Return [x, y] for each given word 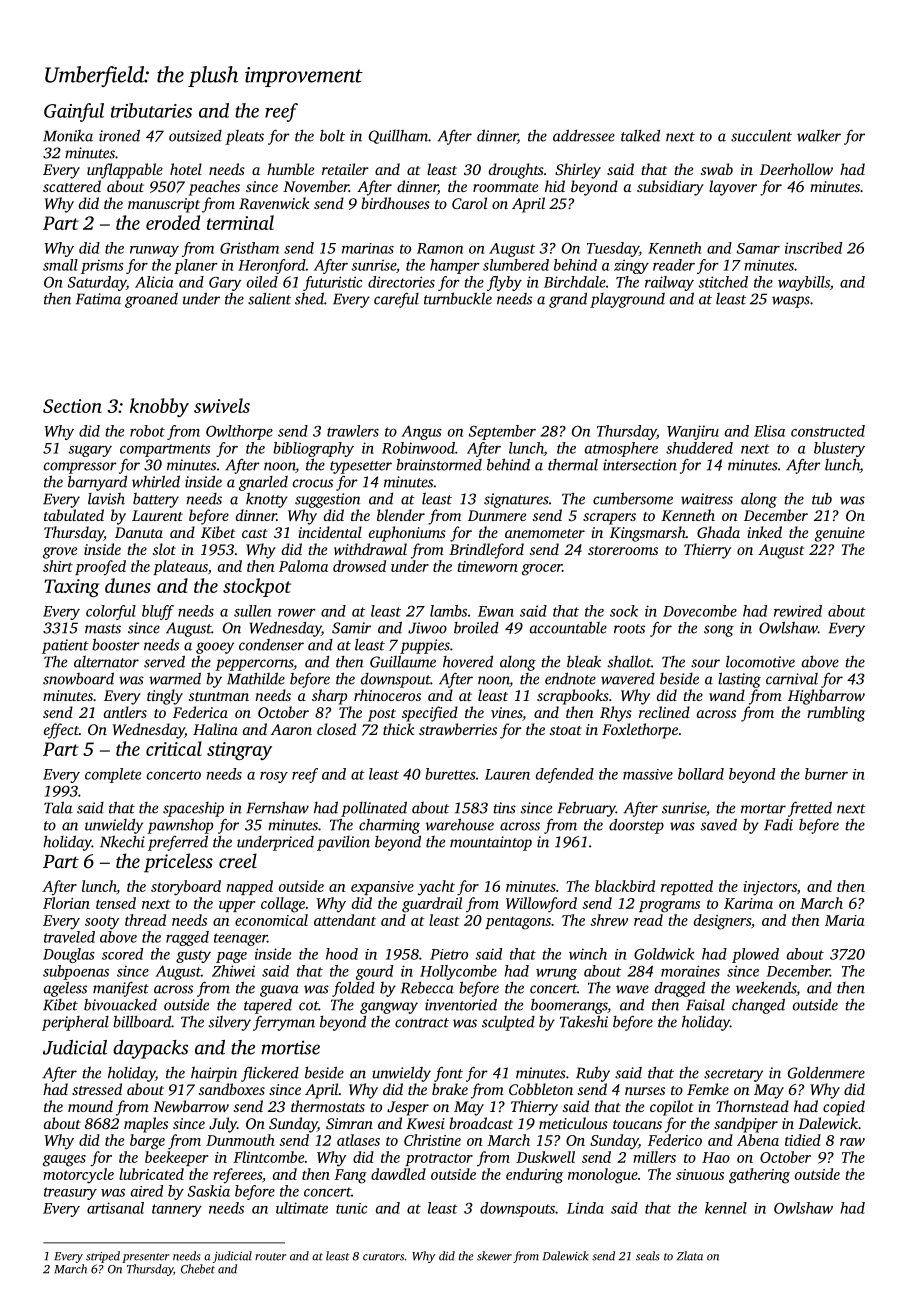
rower [297, 613]
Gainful [74, 112]
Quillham [398, 137]
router [271, 1257]
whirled [156, 481]
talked [640, 135]
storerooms [623, 550]
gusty [193, 956]
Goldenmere [826, 1072]
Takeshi [584, 1021]
